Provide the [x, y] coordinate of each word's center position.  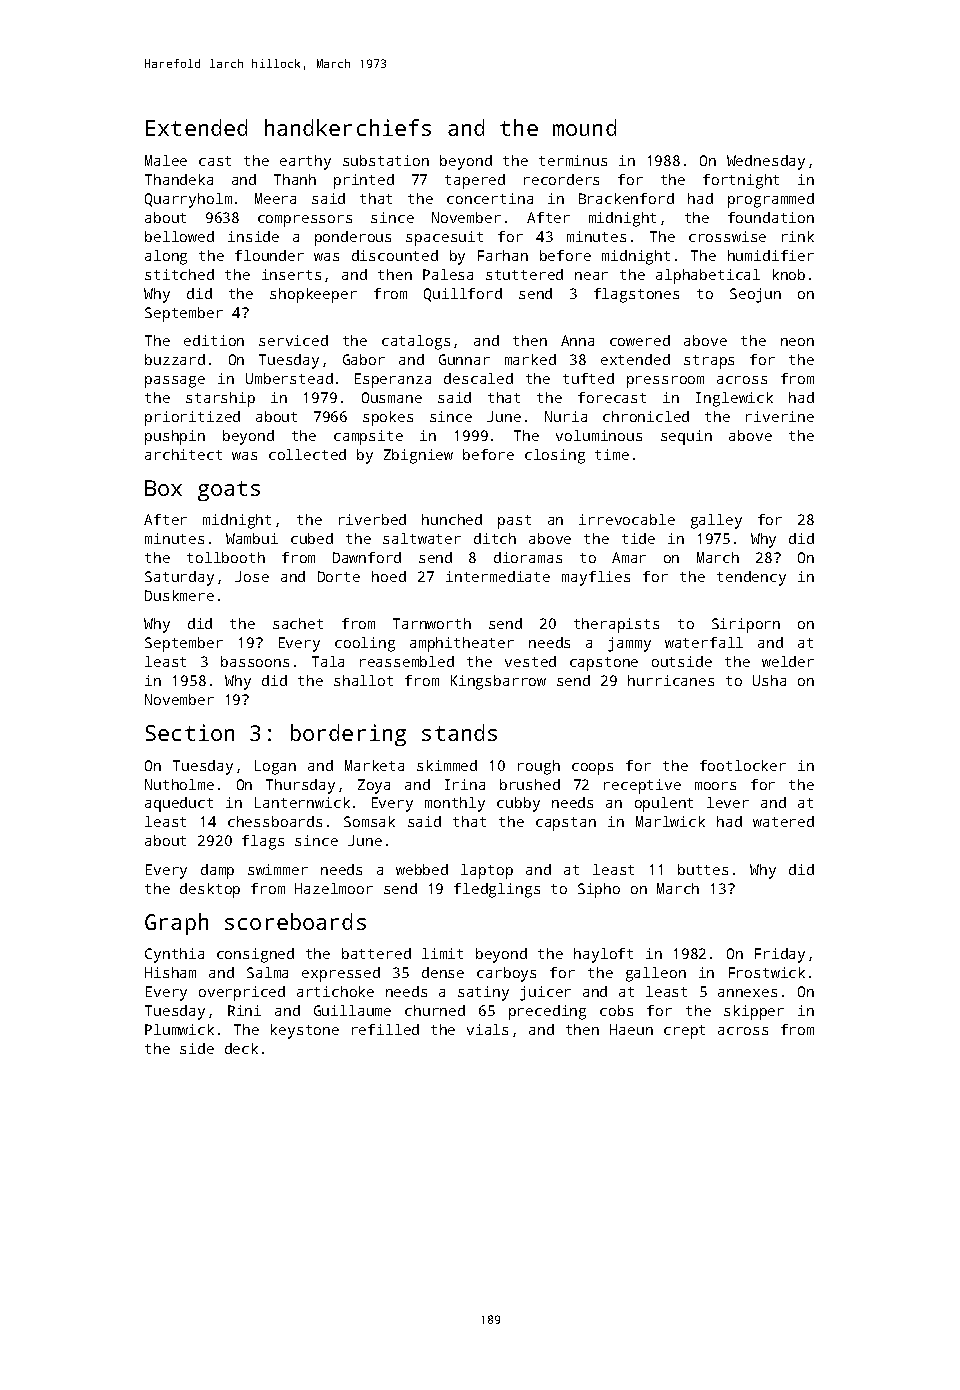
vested [530, 661]
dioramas [528, 557]
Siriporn [746, 625]
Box [163, 488]
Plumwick [179, 1029]
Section [190, 732]
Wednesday [766, 162]
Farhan [503, 255]
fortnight [741, 181]
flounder [269, 255]
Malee [166, 160]
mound [584, 127]
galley [716, 521]
